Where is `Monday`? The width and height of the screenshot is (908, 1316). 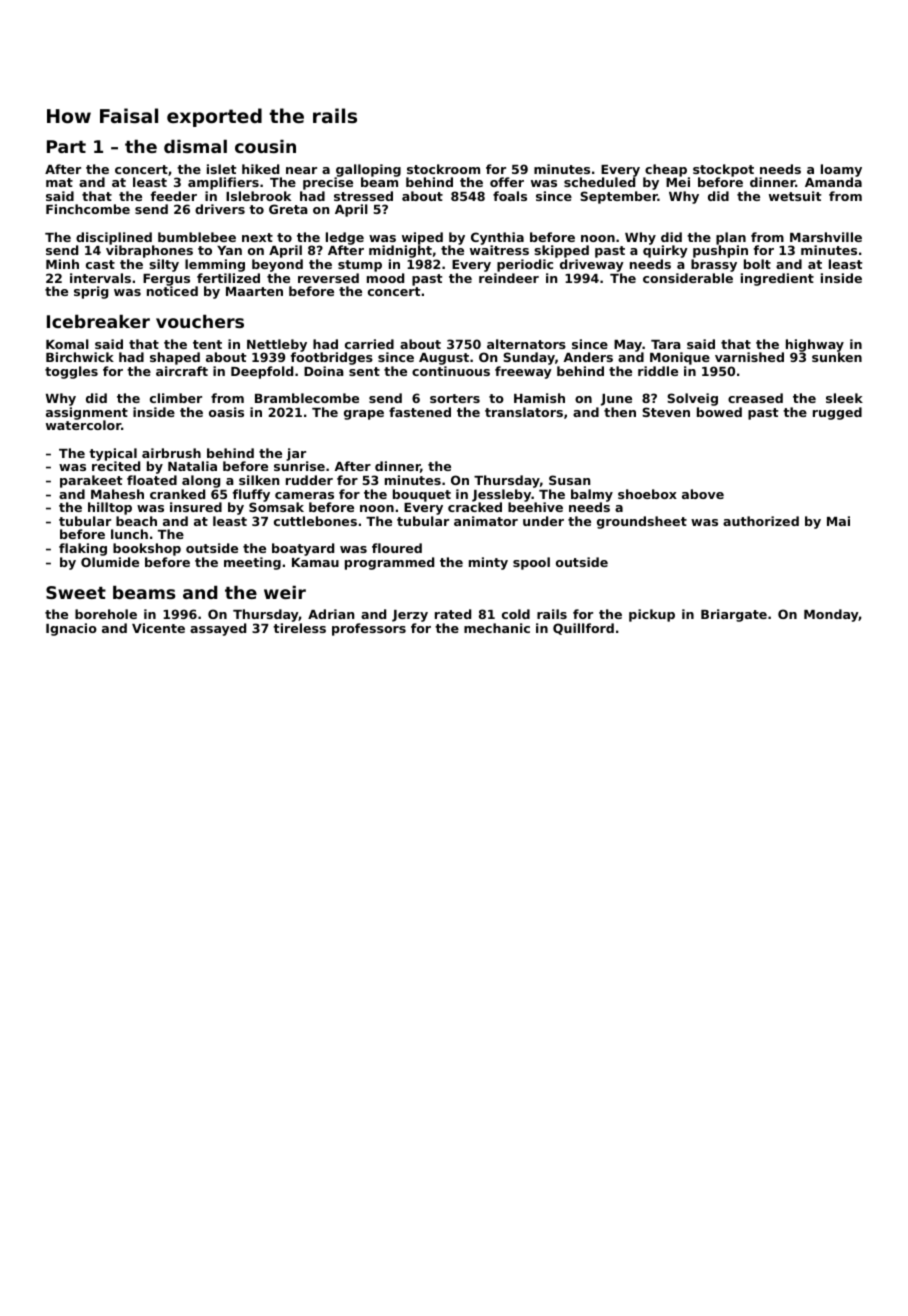
Monday is located at coordinates (831, 615).
